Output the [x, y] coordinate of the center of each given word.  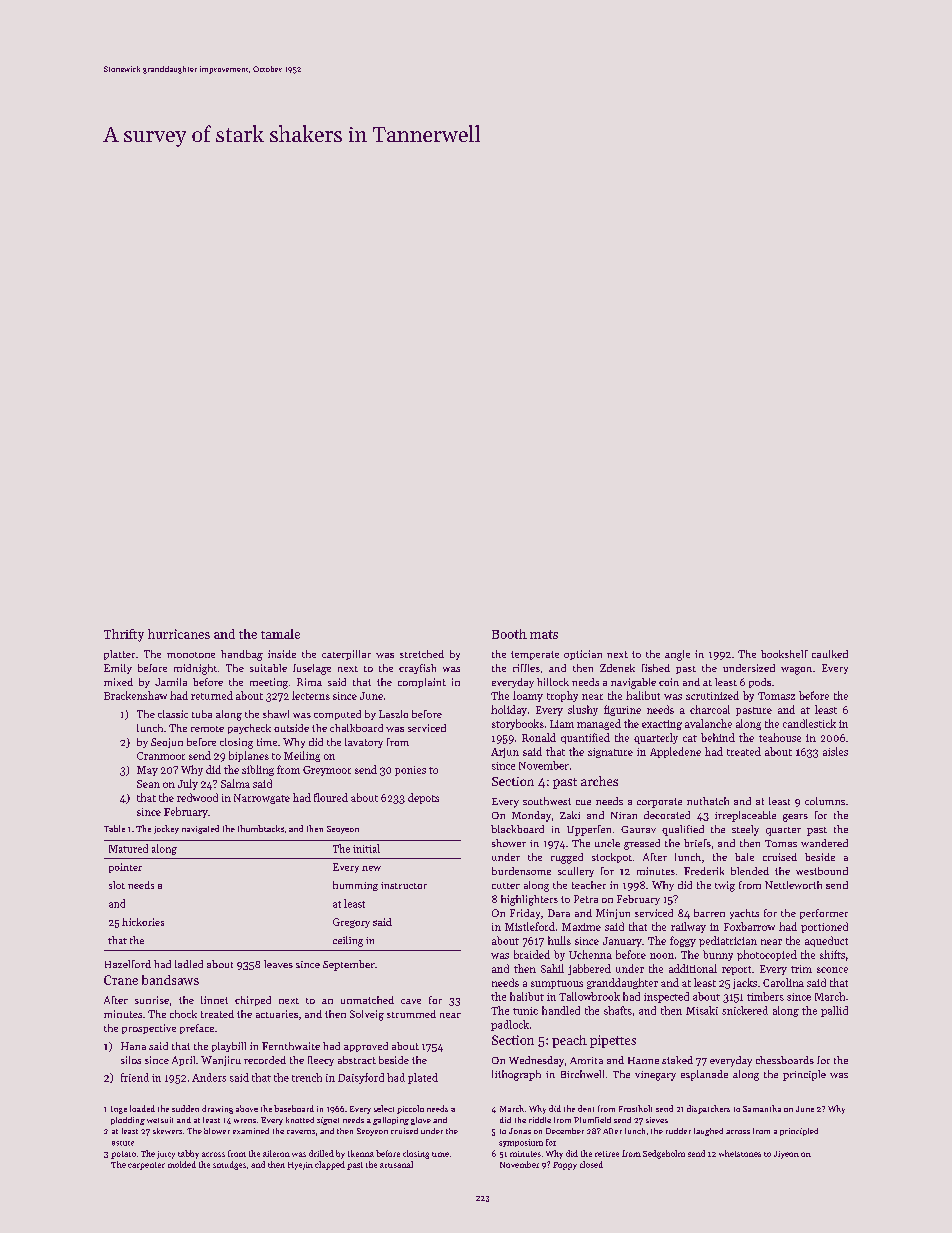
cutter [506, 886]
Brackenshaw [135, 695]
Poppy [565, 1166]
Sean [148, 784]
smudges [229, 1165]
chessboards [785, 1060]
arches [599, 781]
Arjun [505, 753]
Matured [128, 848]
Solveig [367, 1015]
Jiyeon [786, 1155]
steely [745, 830]
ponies [410, 771]
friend [135, 1077]
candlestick [809, 723]
